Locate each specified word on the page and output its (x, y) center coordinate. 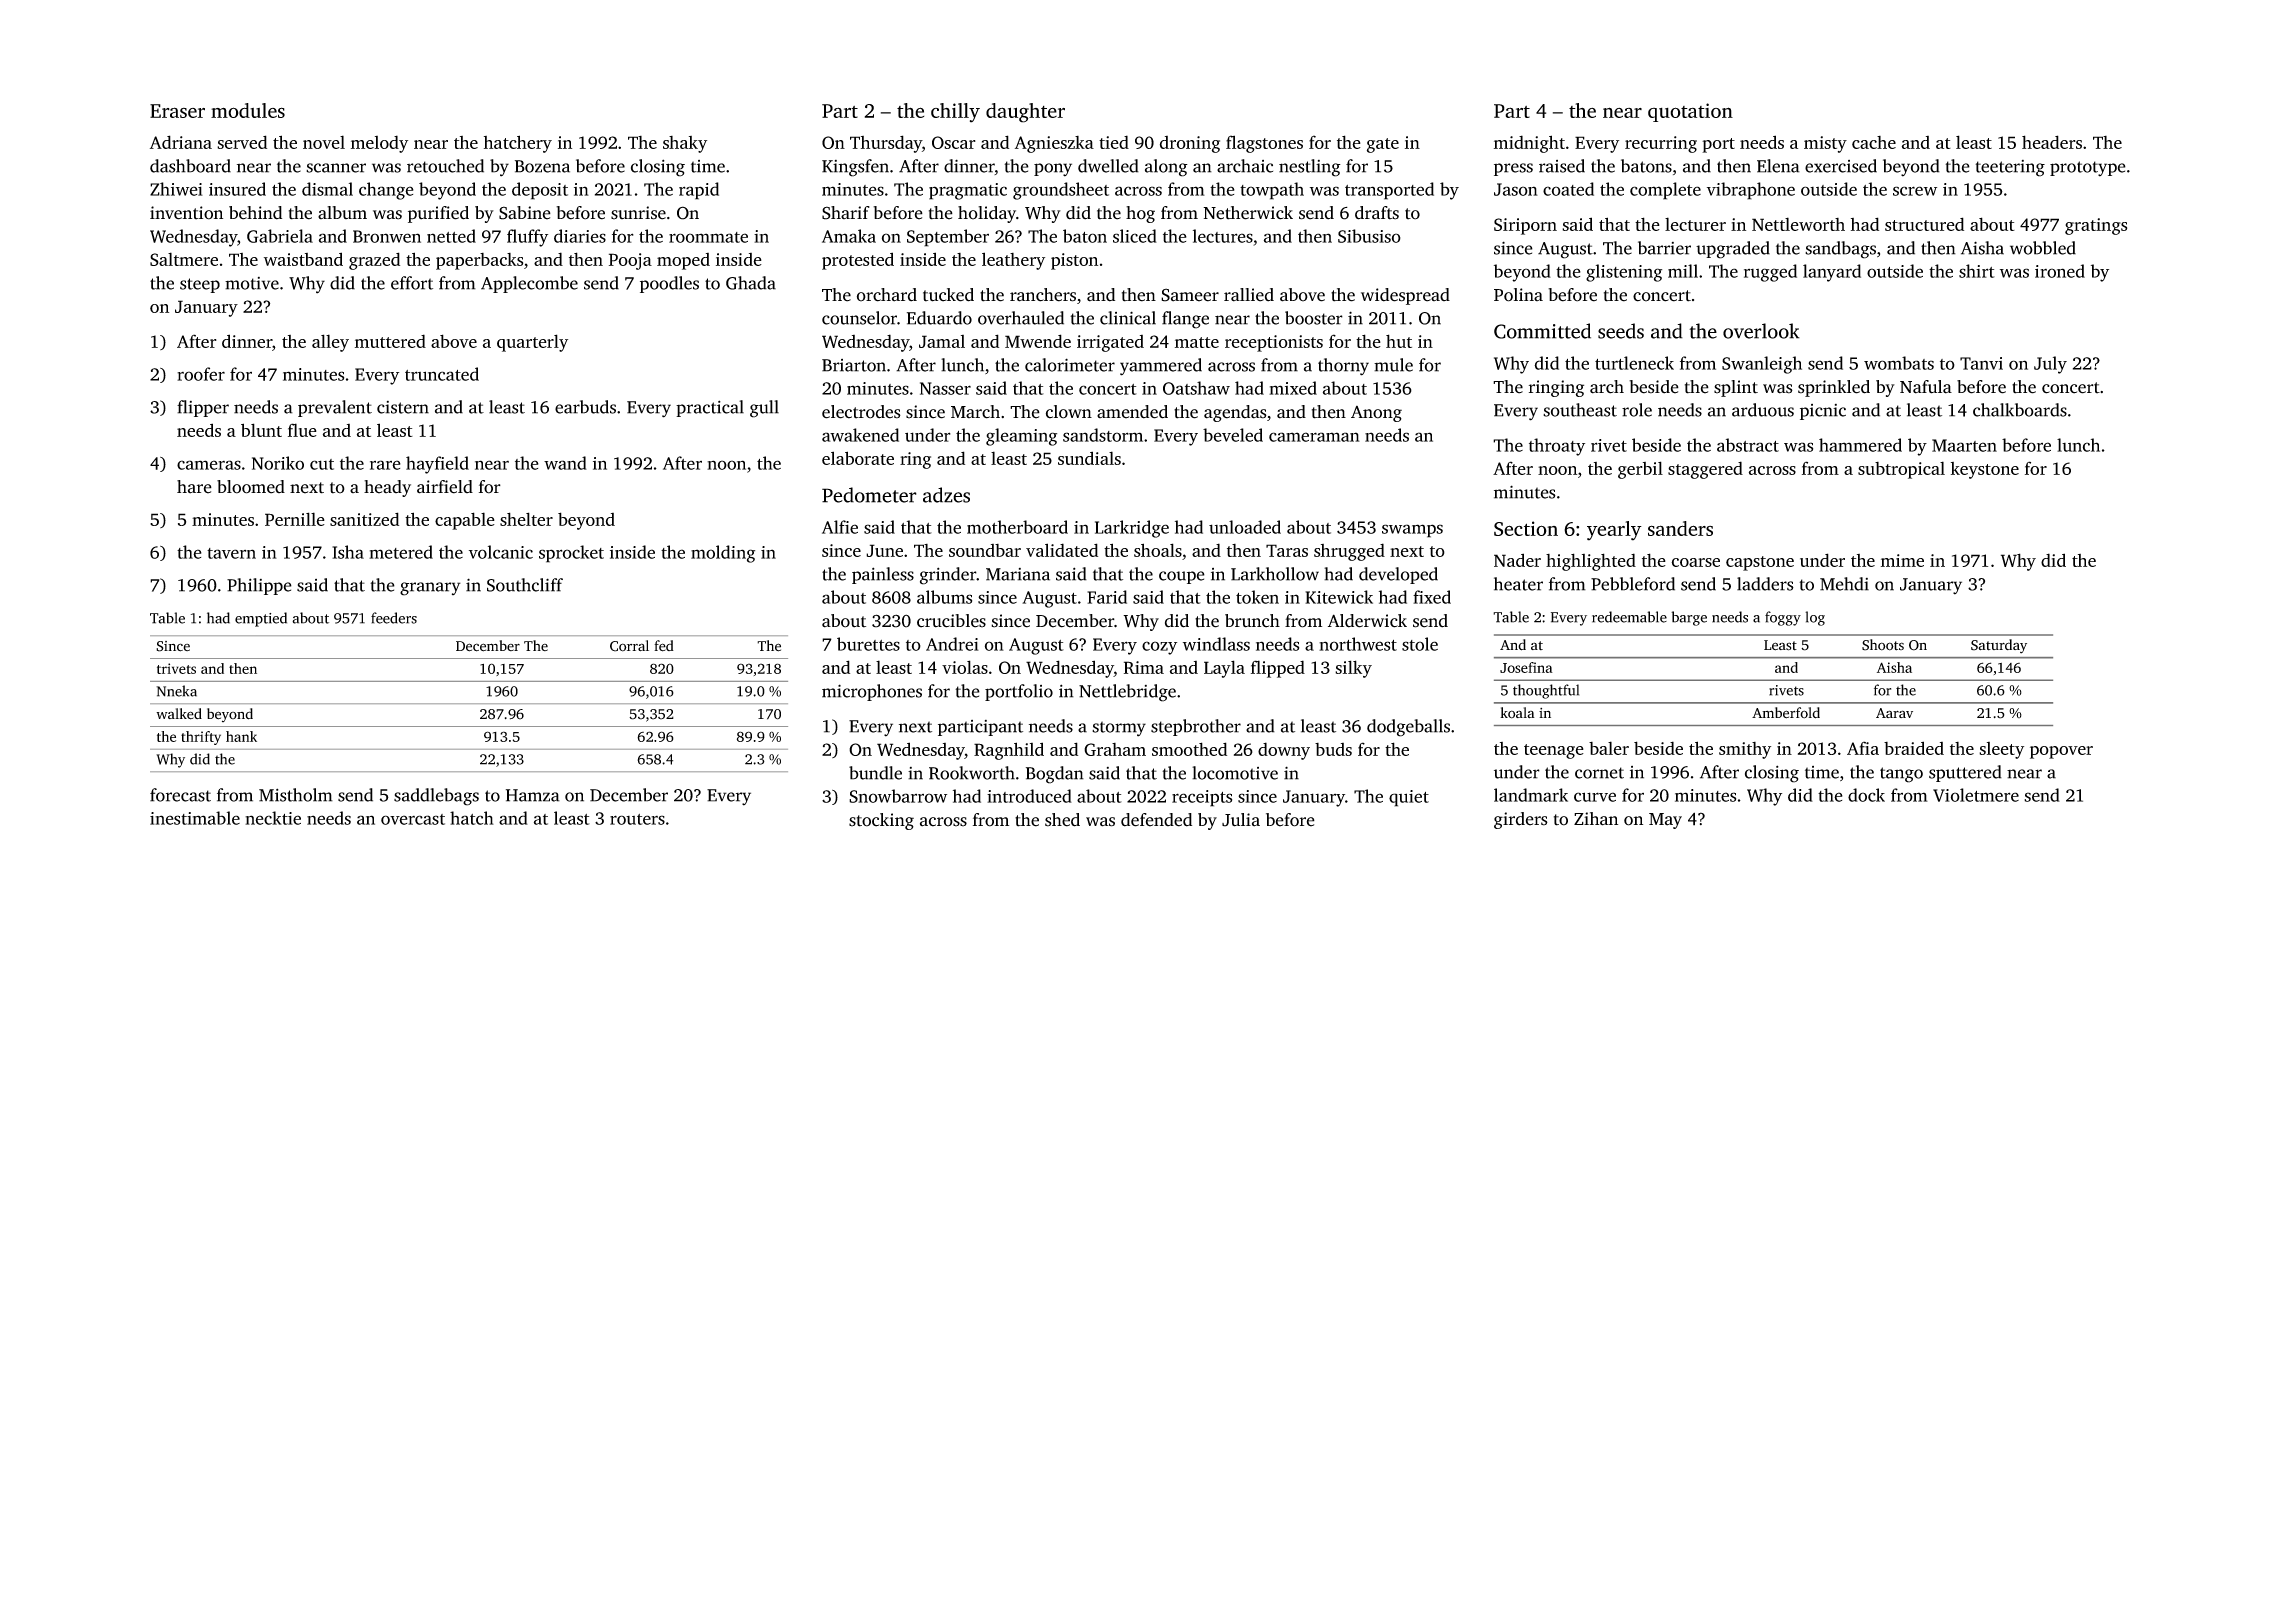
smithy (1745, 750)
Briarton (854, 365)
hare (194, 487)
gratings (2096, 226)
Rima (1144, 667)
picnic (1823, 412)
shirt (1977, 271)
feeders (394, 618)
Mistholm (296, 795)
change (386, 191)
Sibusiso (1369, 236)
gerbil (1640, 470)
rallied (1249, 295)
